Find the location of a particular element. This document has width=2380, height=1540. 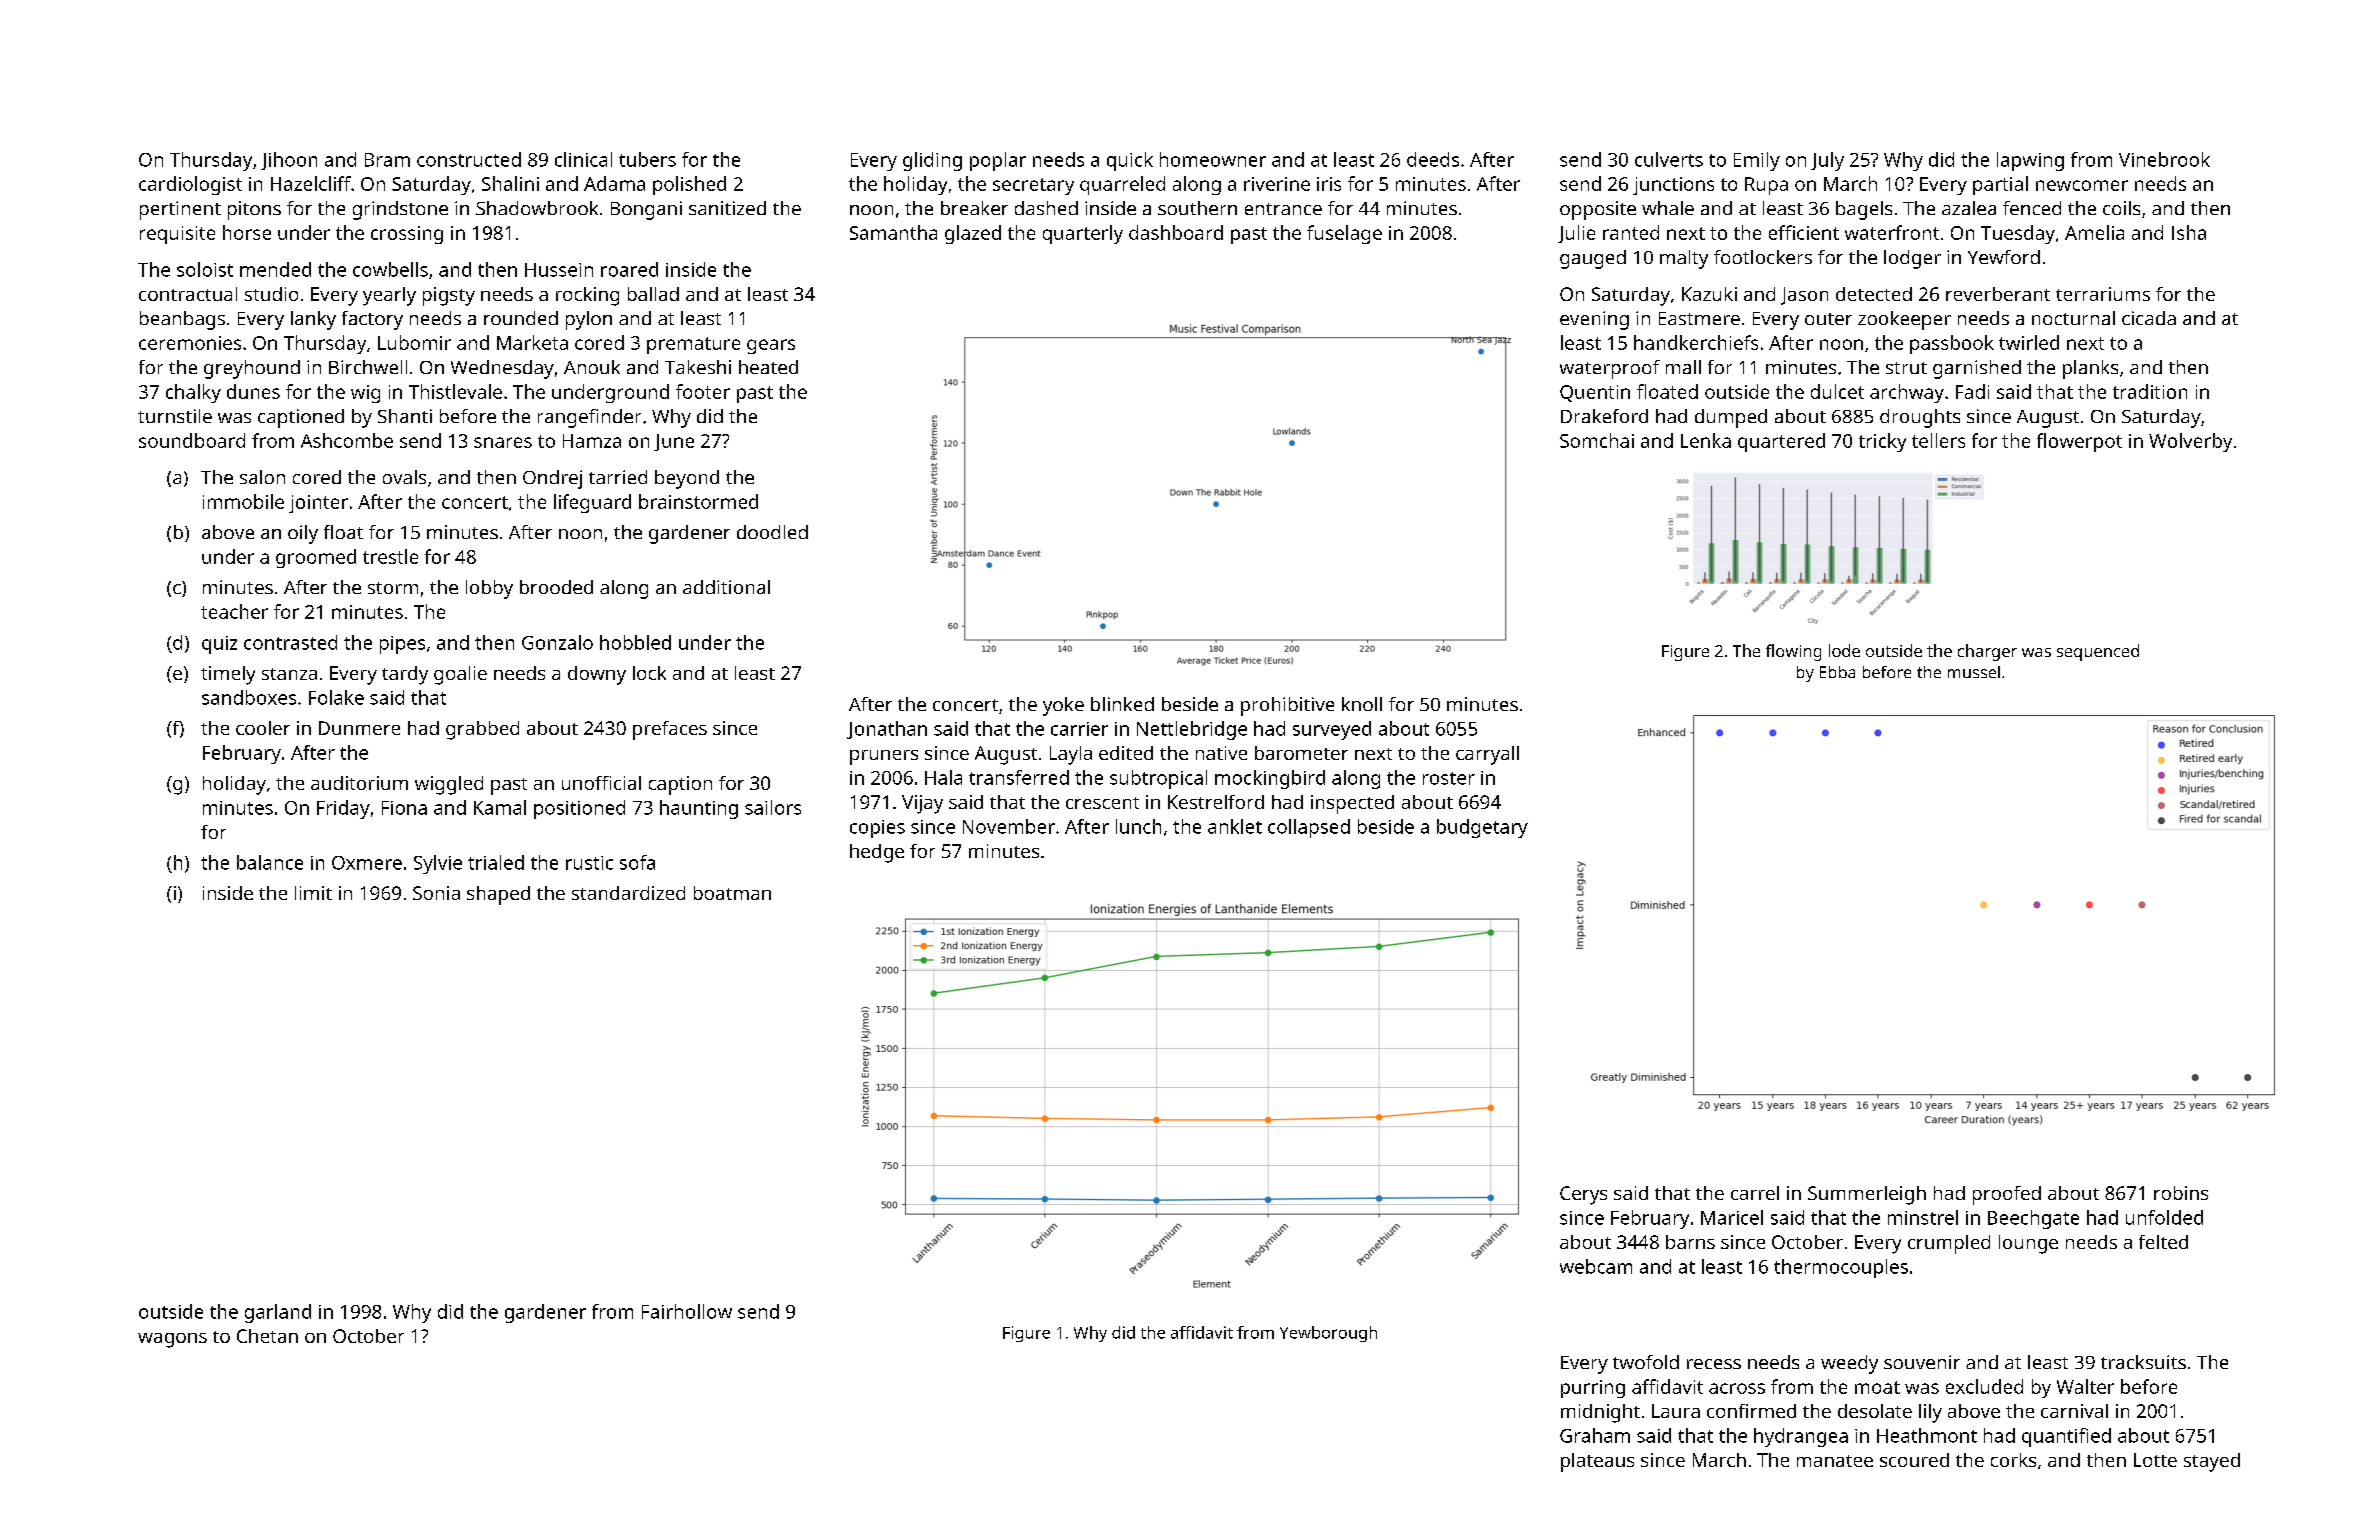

mussel is located at coordinates (1974, 672).
